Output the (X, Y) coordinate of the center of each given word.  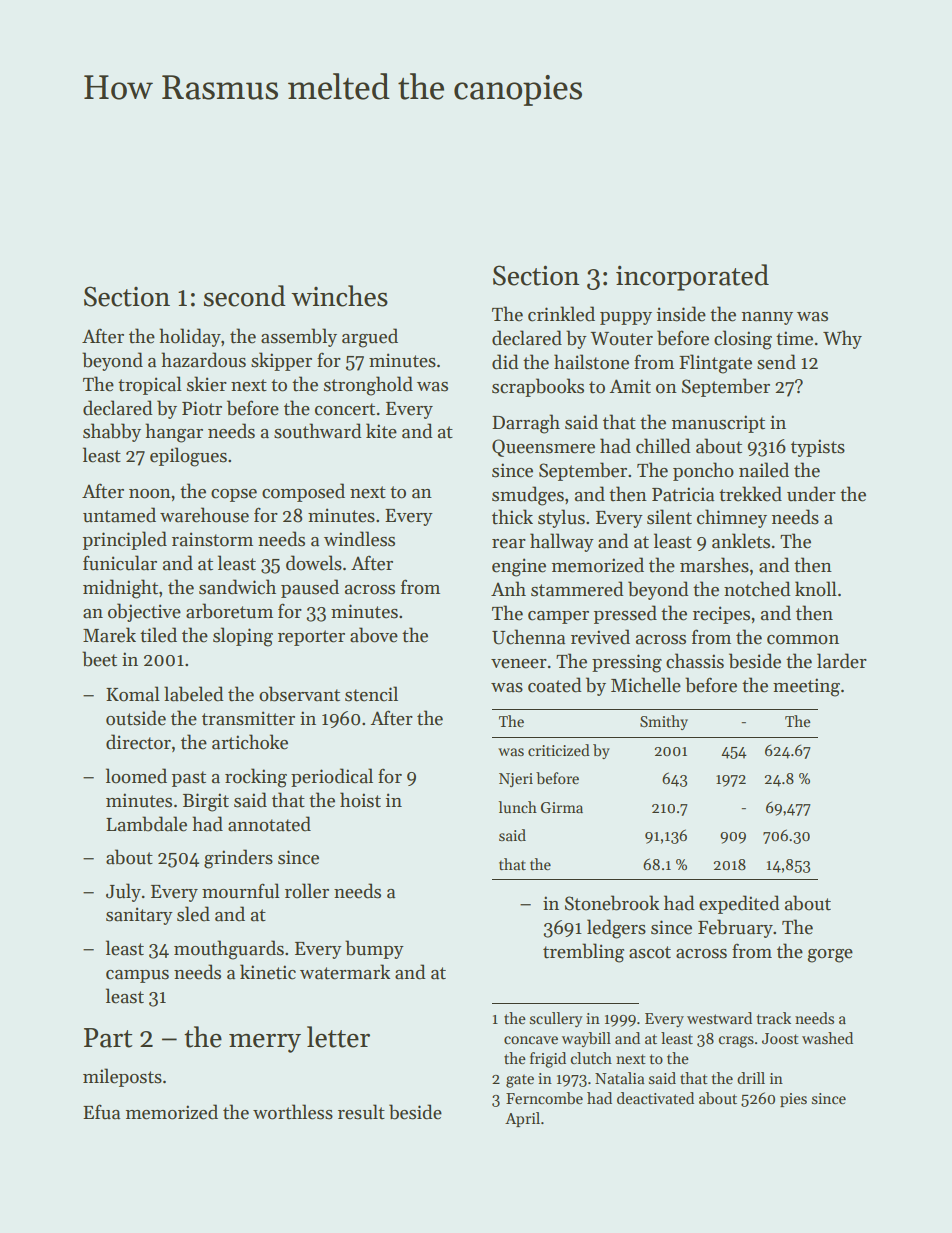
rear (509, 544)
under (811, 494)
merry (265, 1043)
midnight (120, 589)
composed (303, 492)
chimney (732, 518)
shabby (112, 432)
